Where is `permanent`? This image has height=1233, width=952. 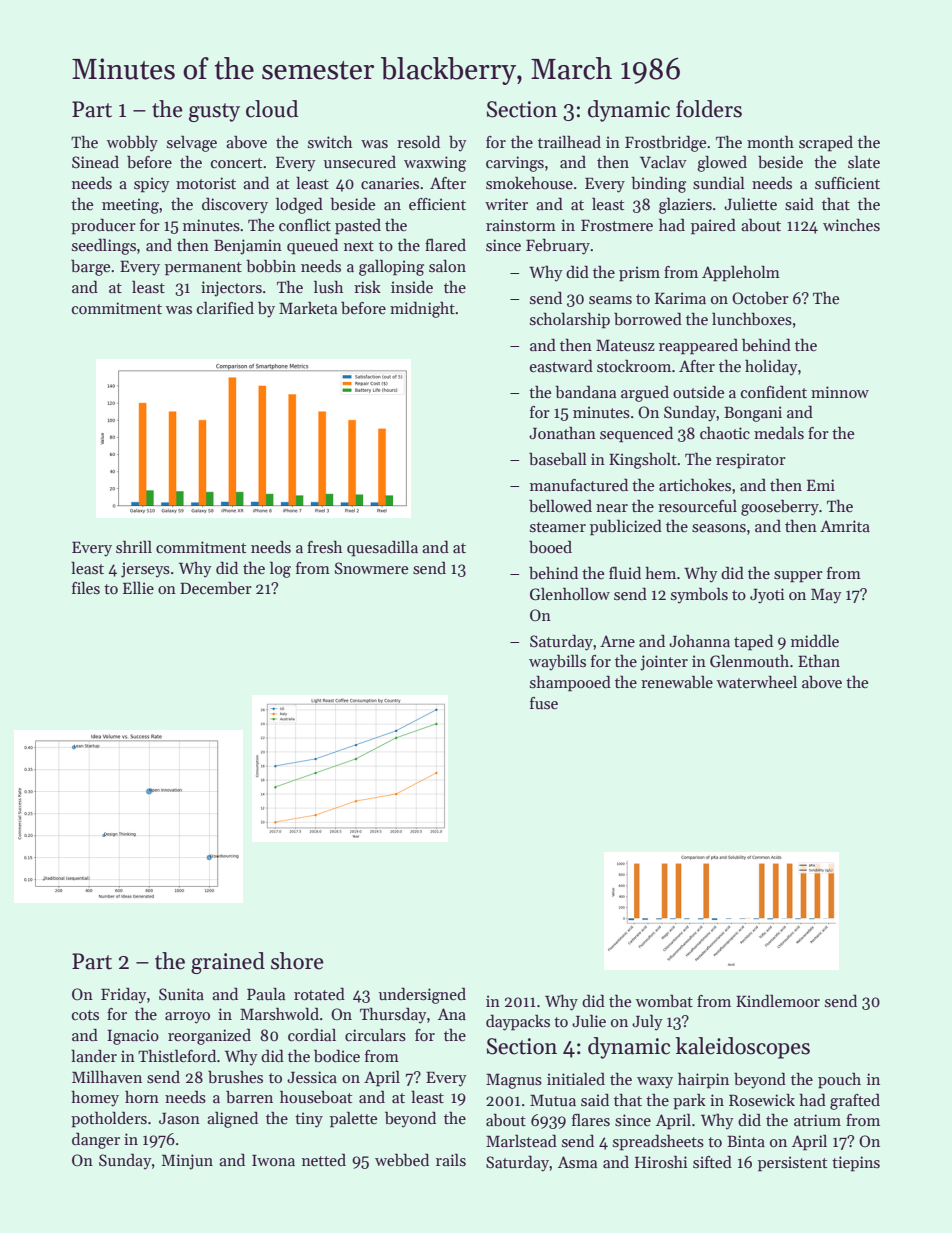
permanent is located at coordinates (203, 269).
